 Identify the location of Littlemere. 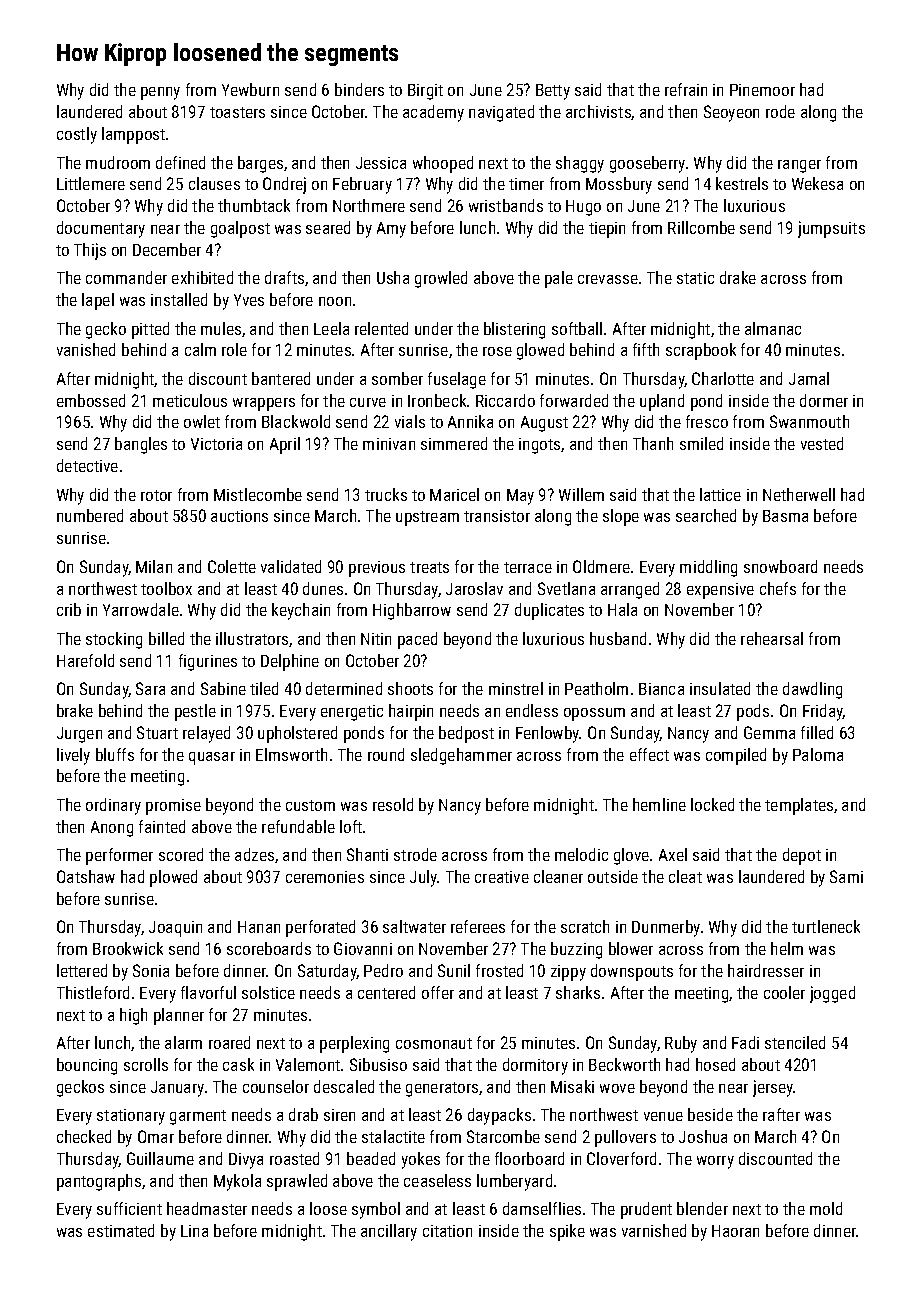
(91, 183).
